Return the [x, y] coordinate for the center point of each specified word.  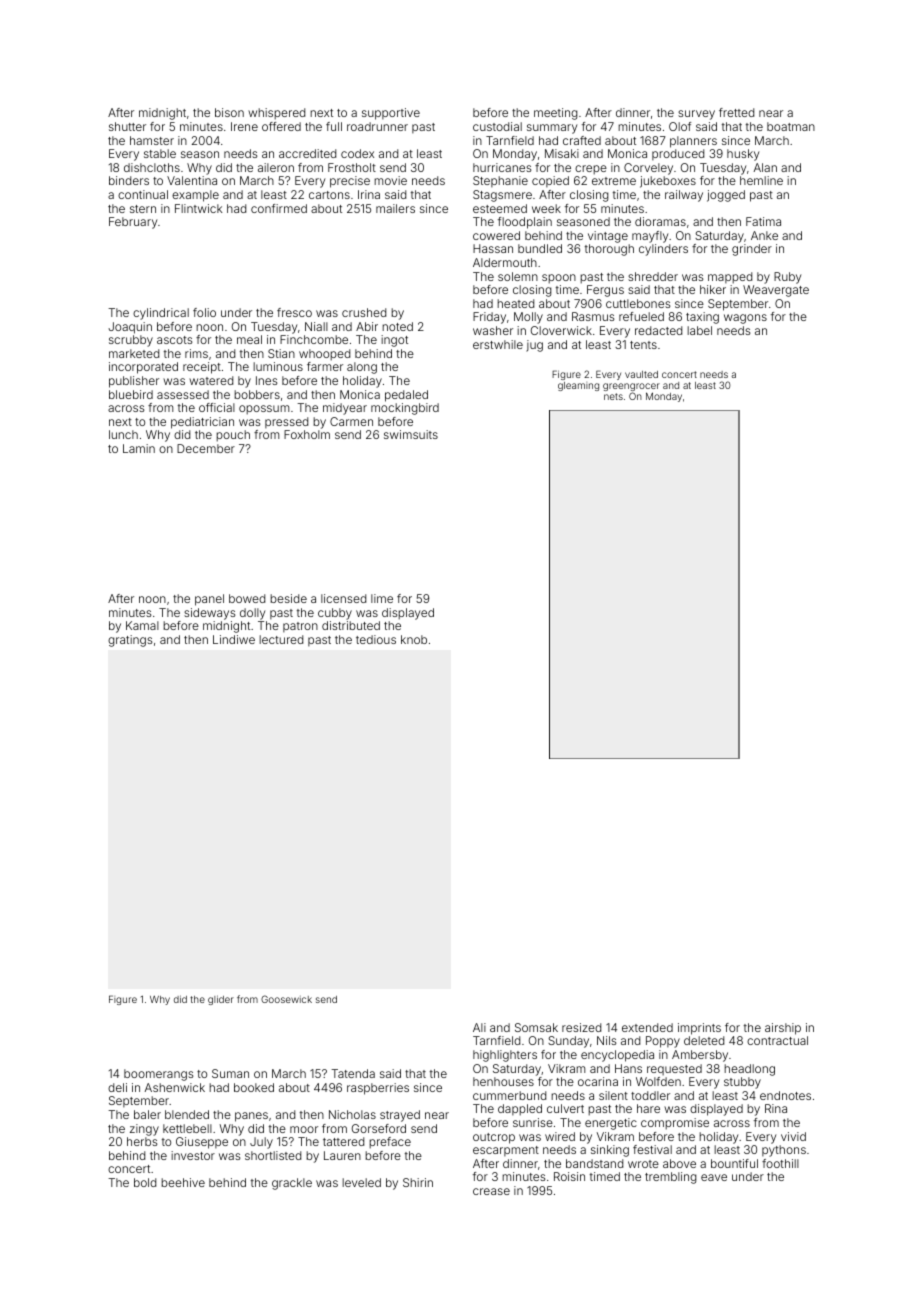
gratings [130, 641]
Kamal [142, 625]
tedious [376, 639]
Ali [479, 1027]
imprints [699, 1029]
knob [414, 639]
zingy [144, 1130]
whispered [276, 114]
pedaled [406, 396]
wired [560, 1136]
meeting [556, 114]
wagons [745, 319]
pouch [233, 436]
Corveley [648, 169]
